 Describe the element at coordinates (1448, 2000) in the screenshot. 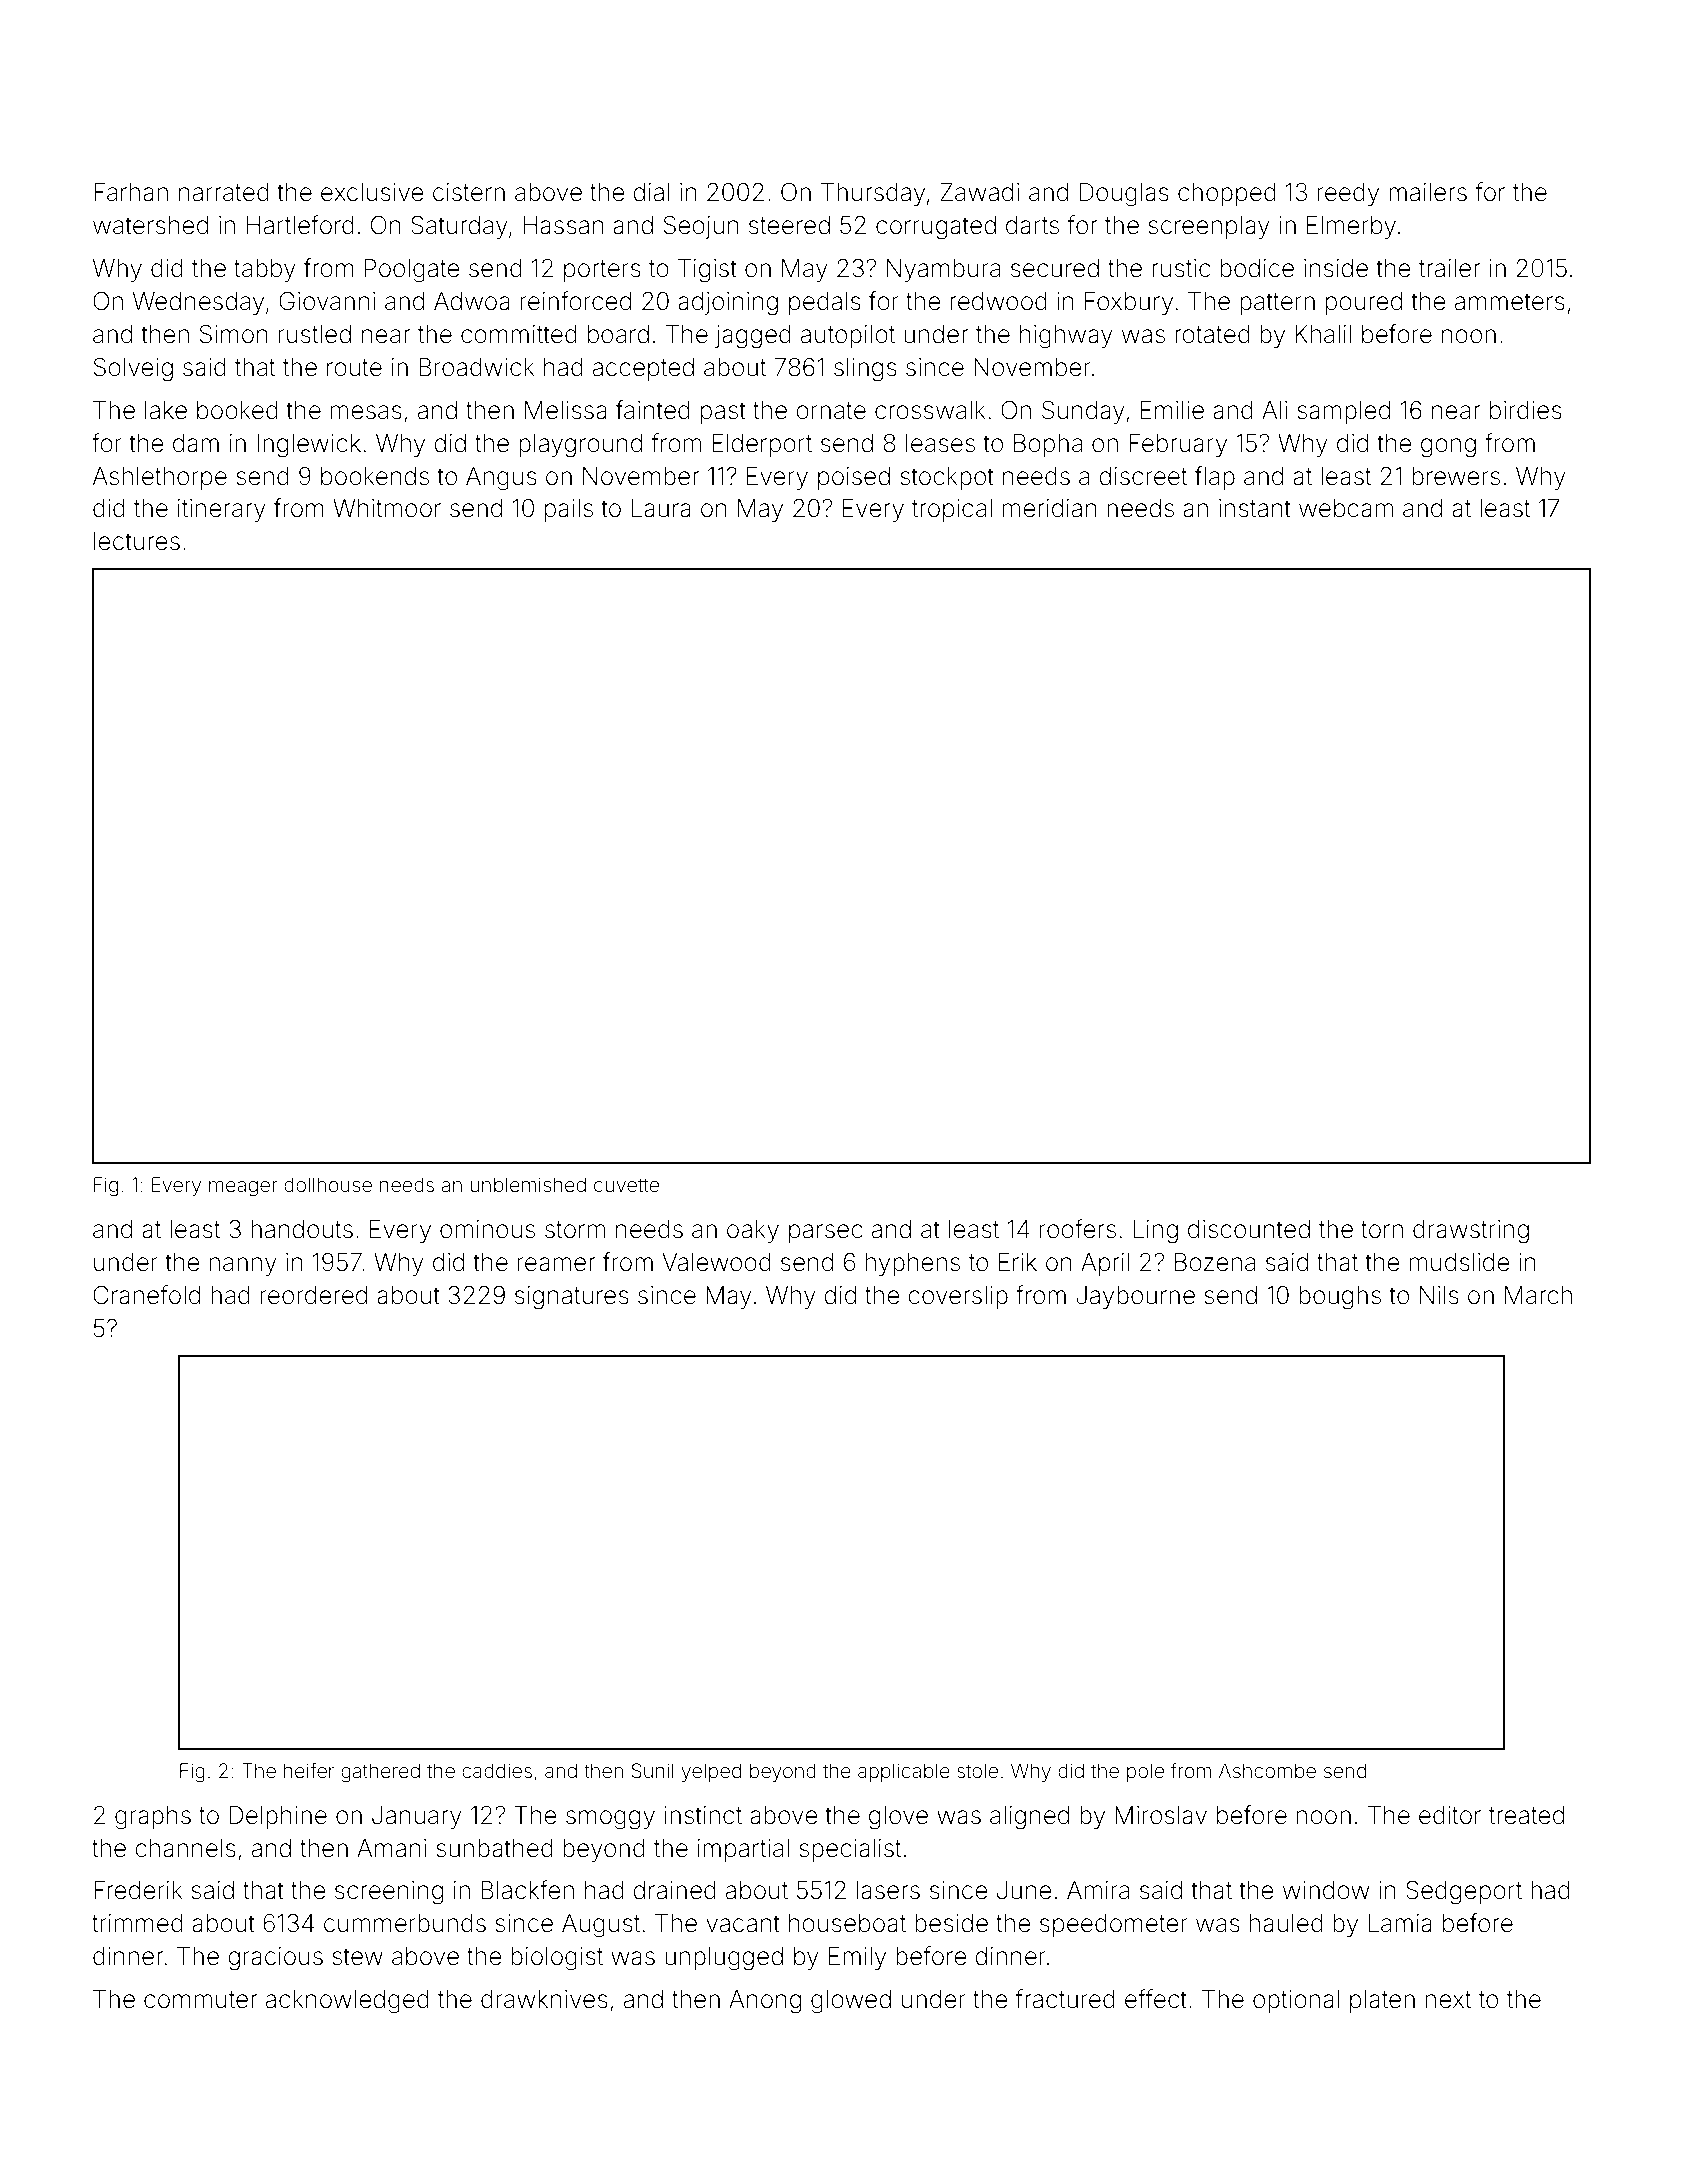

I see `next` at that location.
